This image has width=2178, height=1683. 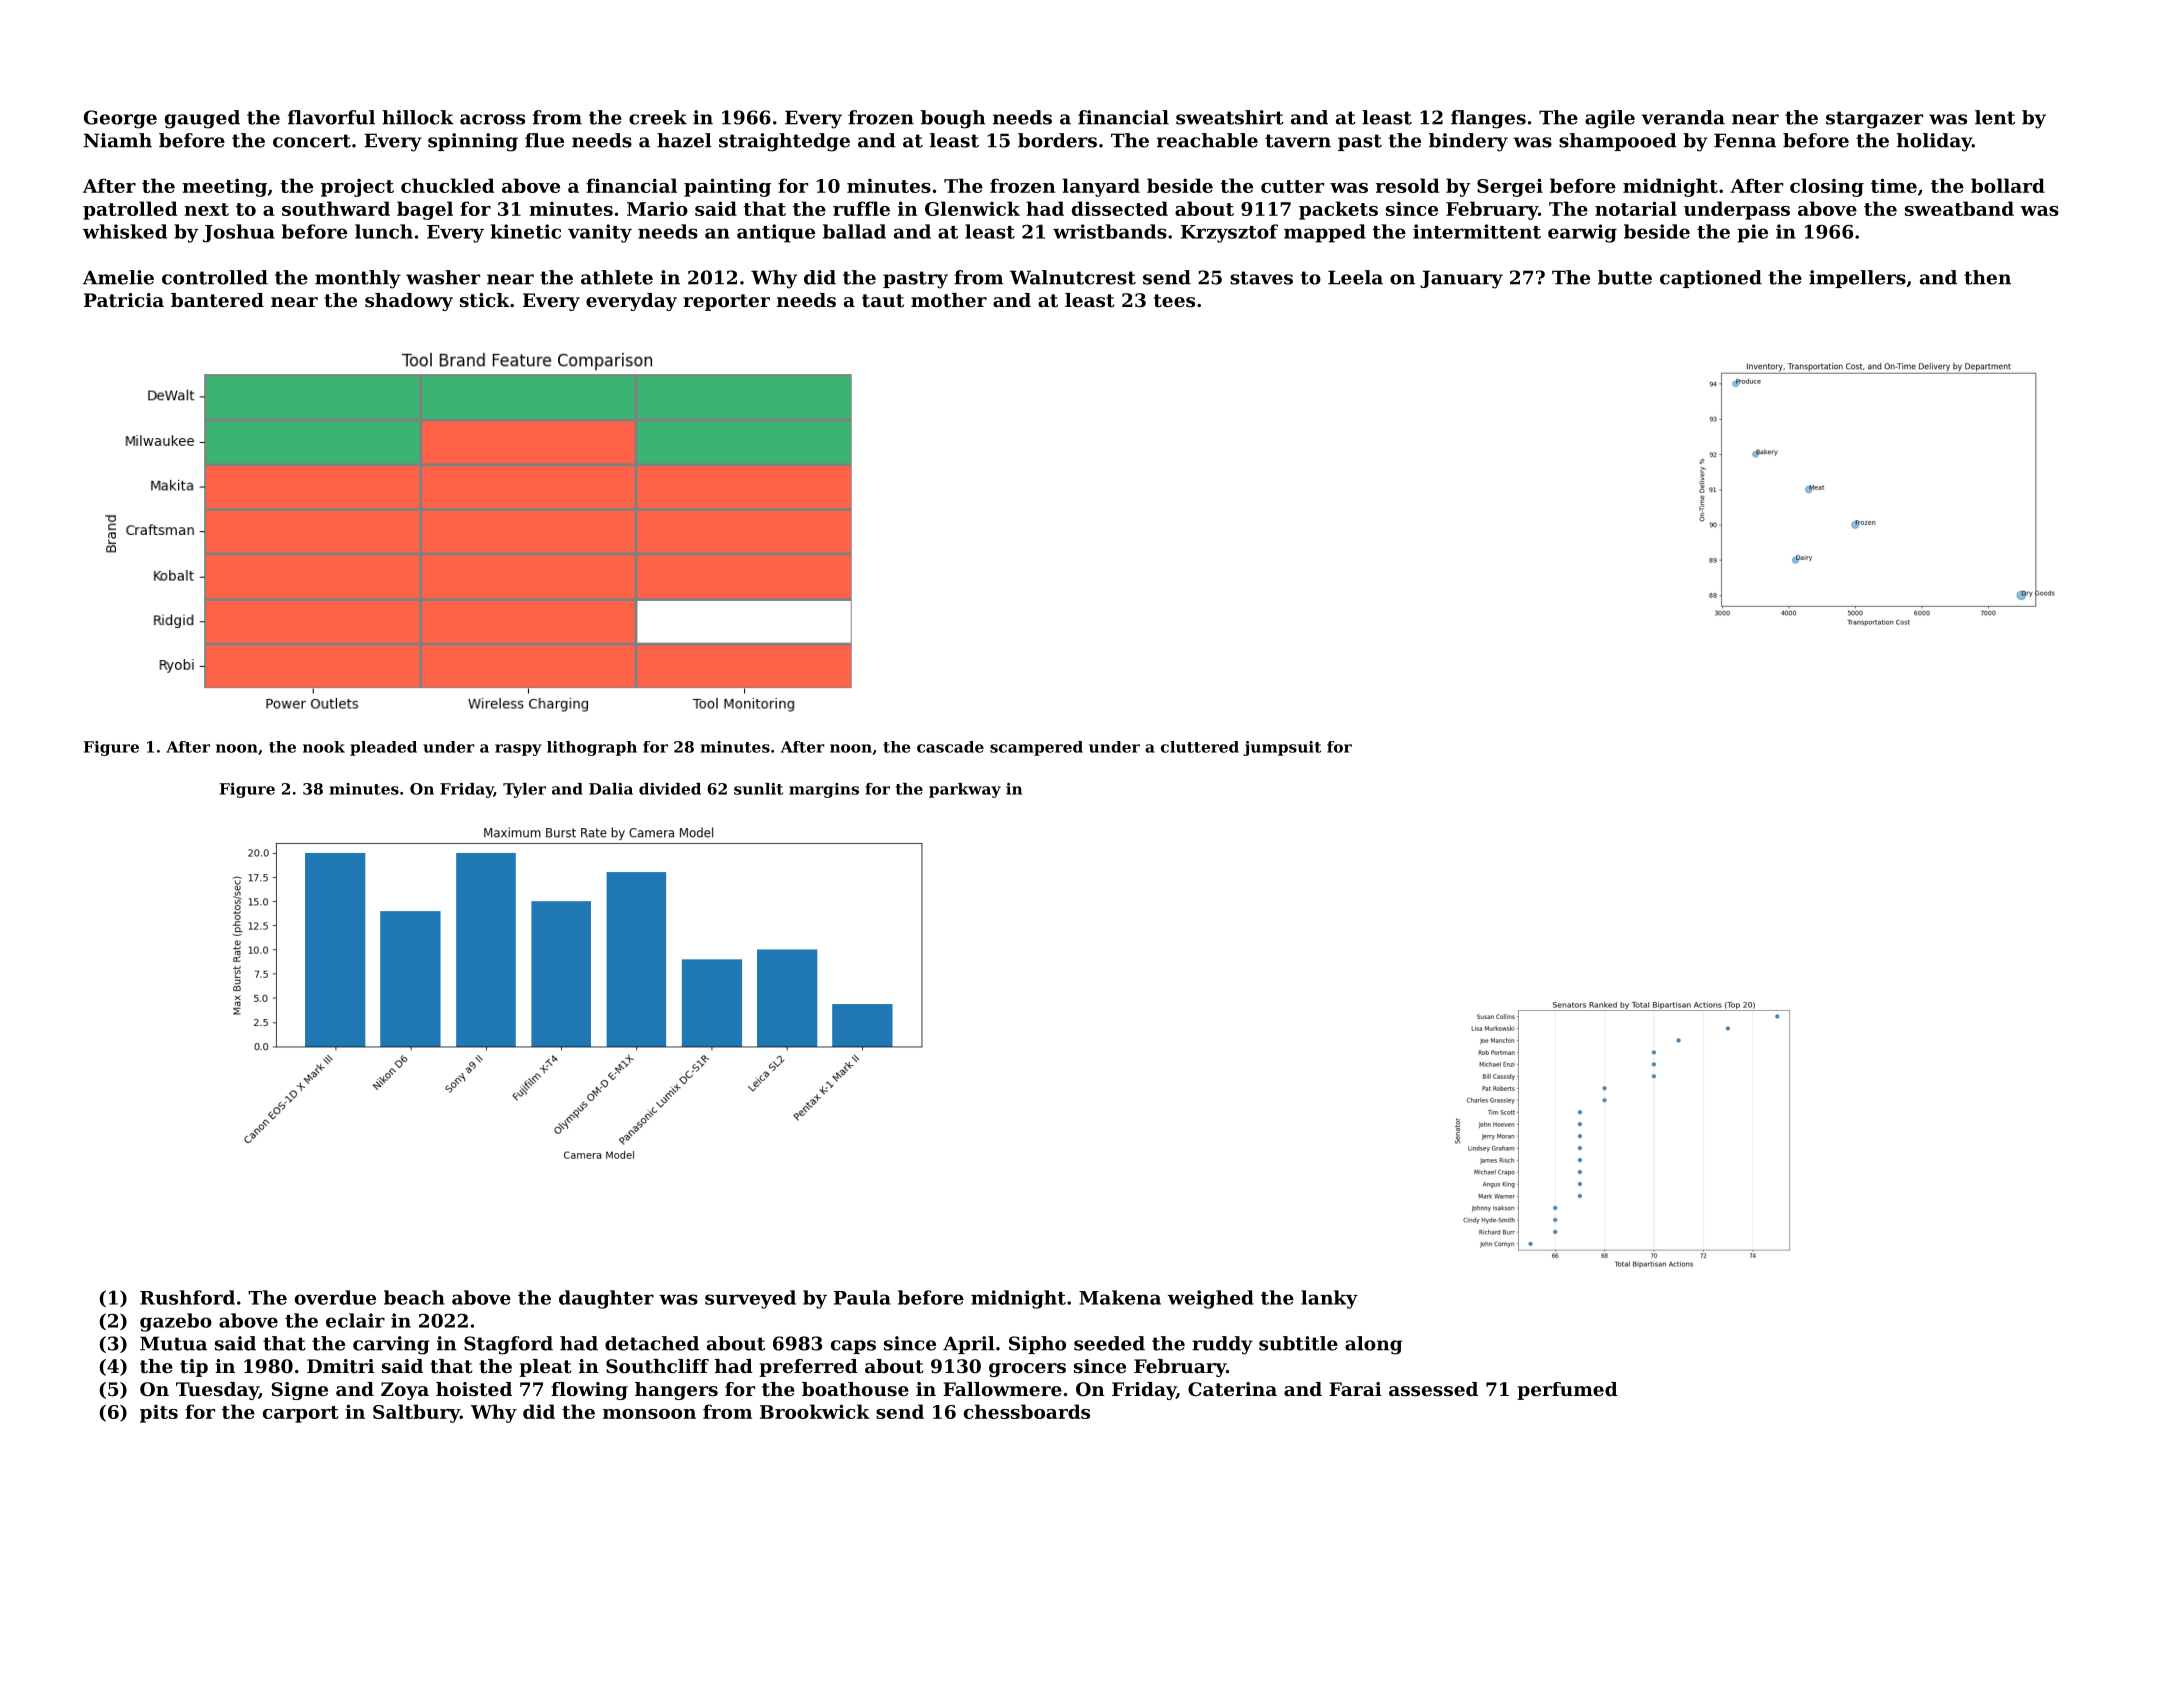 What do you see at coordinates (1282, 748) in the image?
I see `jumpsuit` at bounding box center [1282, 748].
